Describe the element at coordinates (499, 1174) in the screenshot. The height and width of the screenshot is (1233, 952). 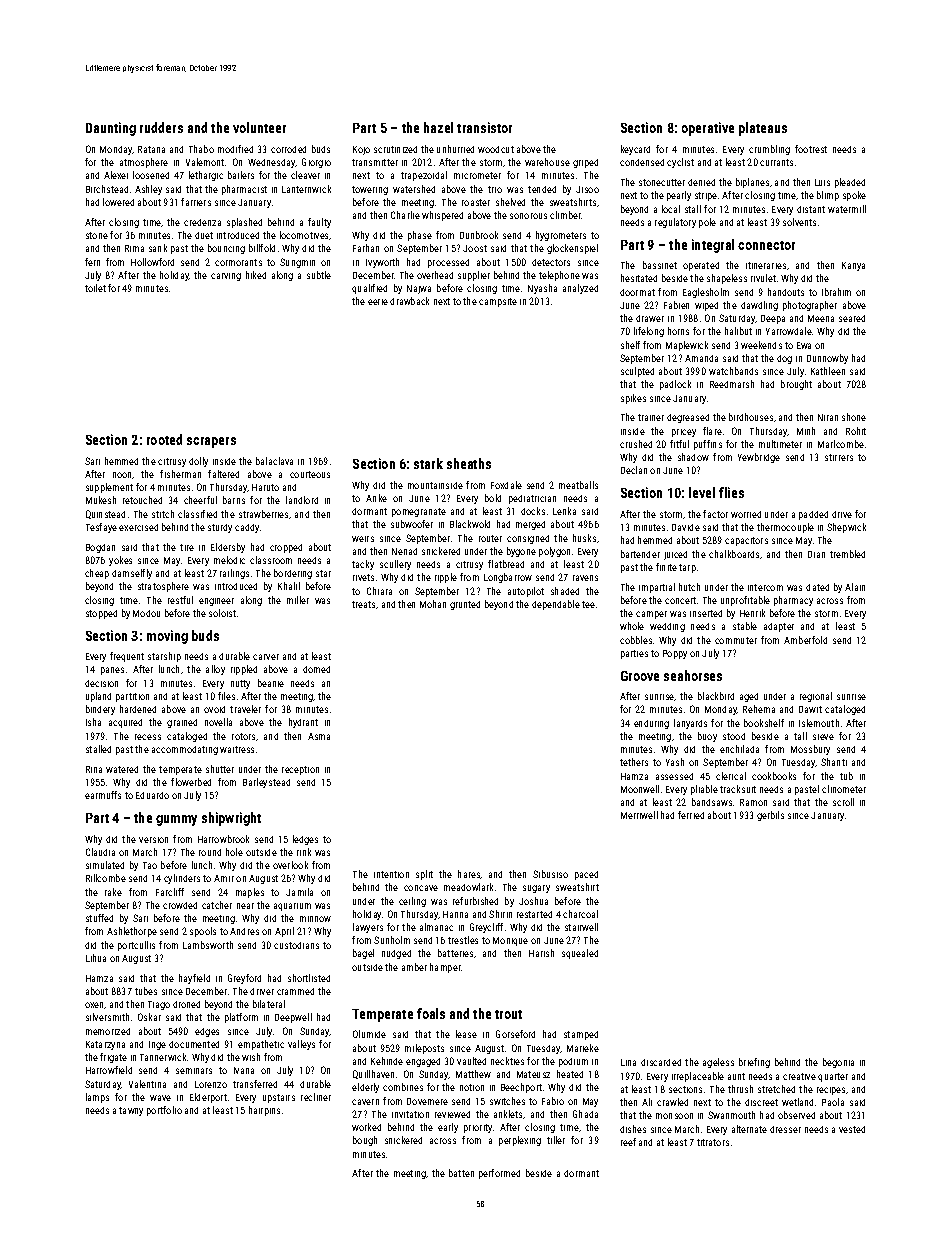
I see `performed` at that location.
